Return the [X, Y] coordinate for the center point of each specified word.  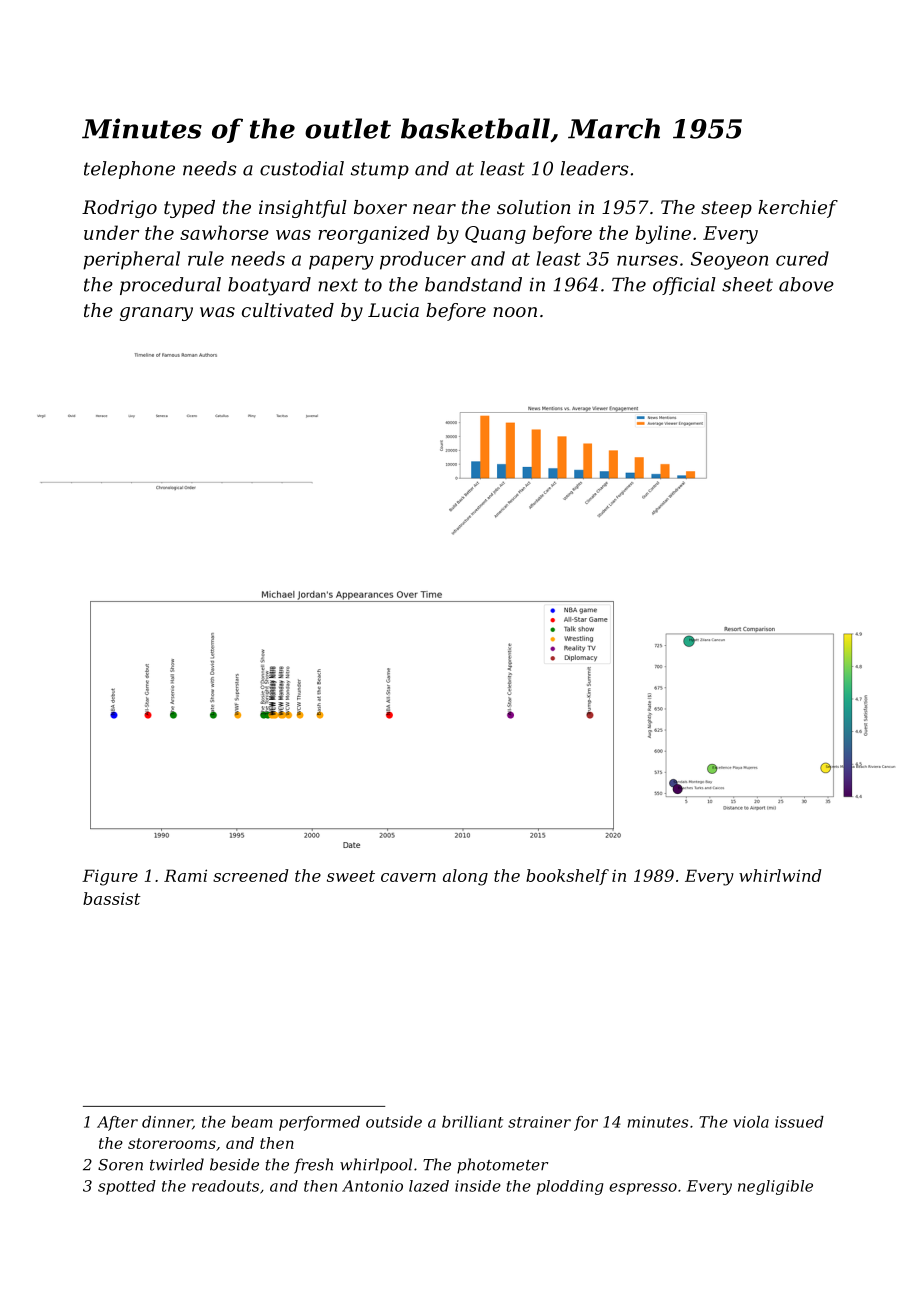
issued [799, 1122]
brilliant [472, 1122]
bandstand [473, 284]
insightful [303, 209]
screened [250, 875]
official [684, 286]
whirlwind [780, 875]
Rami [185, 875]
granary [156, 314]
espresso [643, 1189]
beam [252, 1122]
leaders [595, 168]
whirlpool [376, 1166]
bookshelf [567, 877]
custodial [302, 168]
